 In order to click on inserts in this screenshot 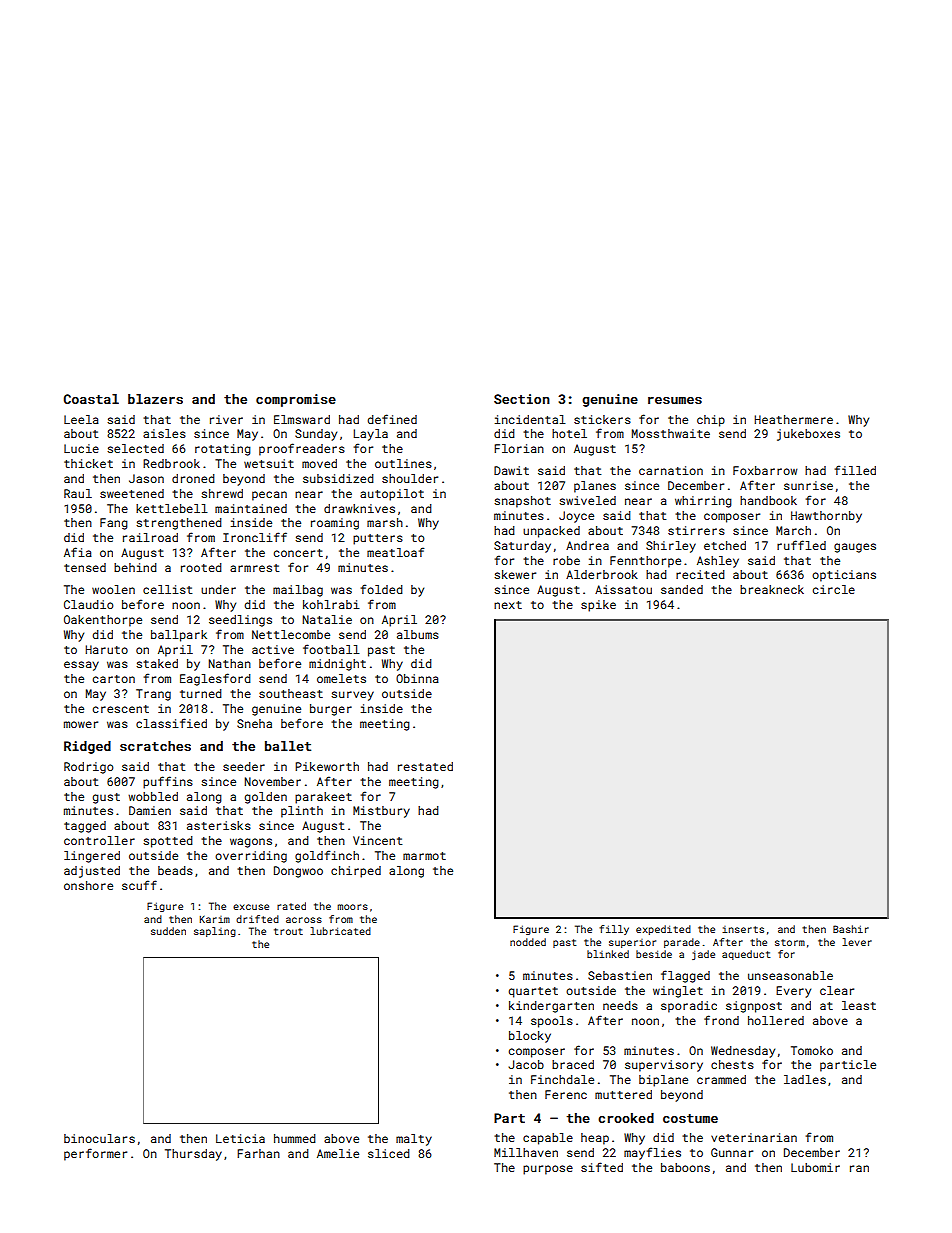, I will do `click(743, 929)`.
